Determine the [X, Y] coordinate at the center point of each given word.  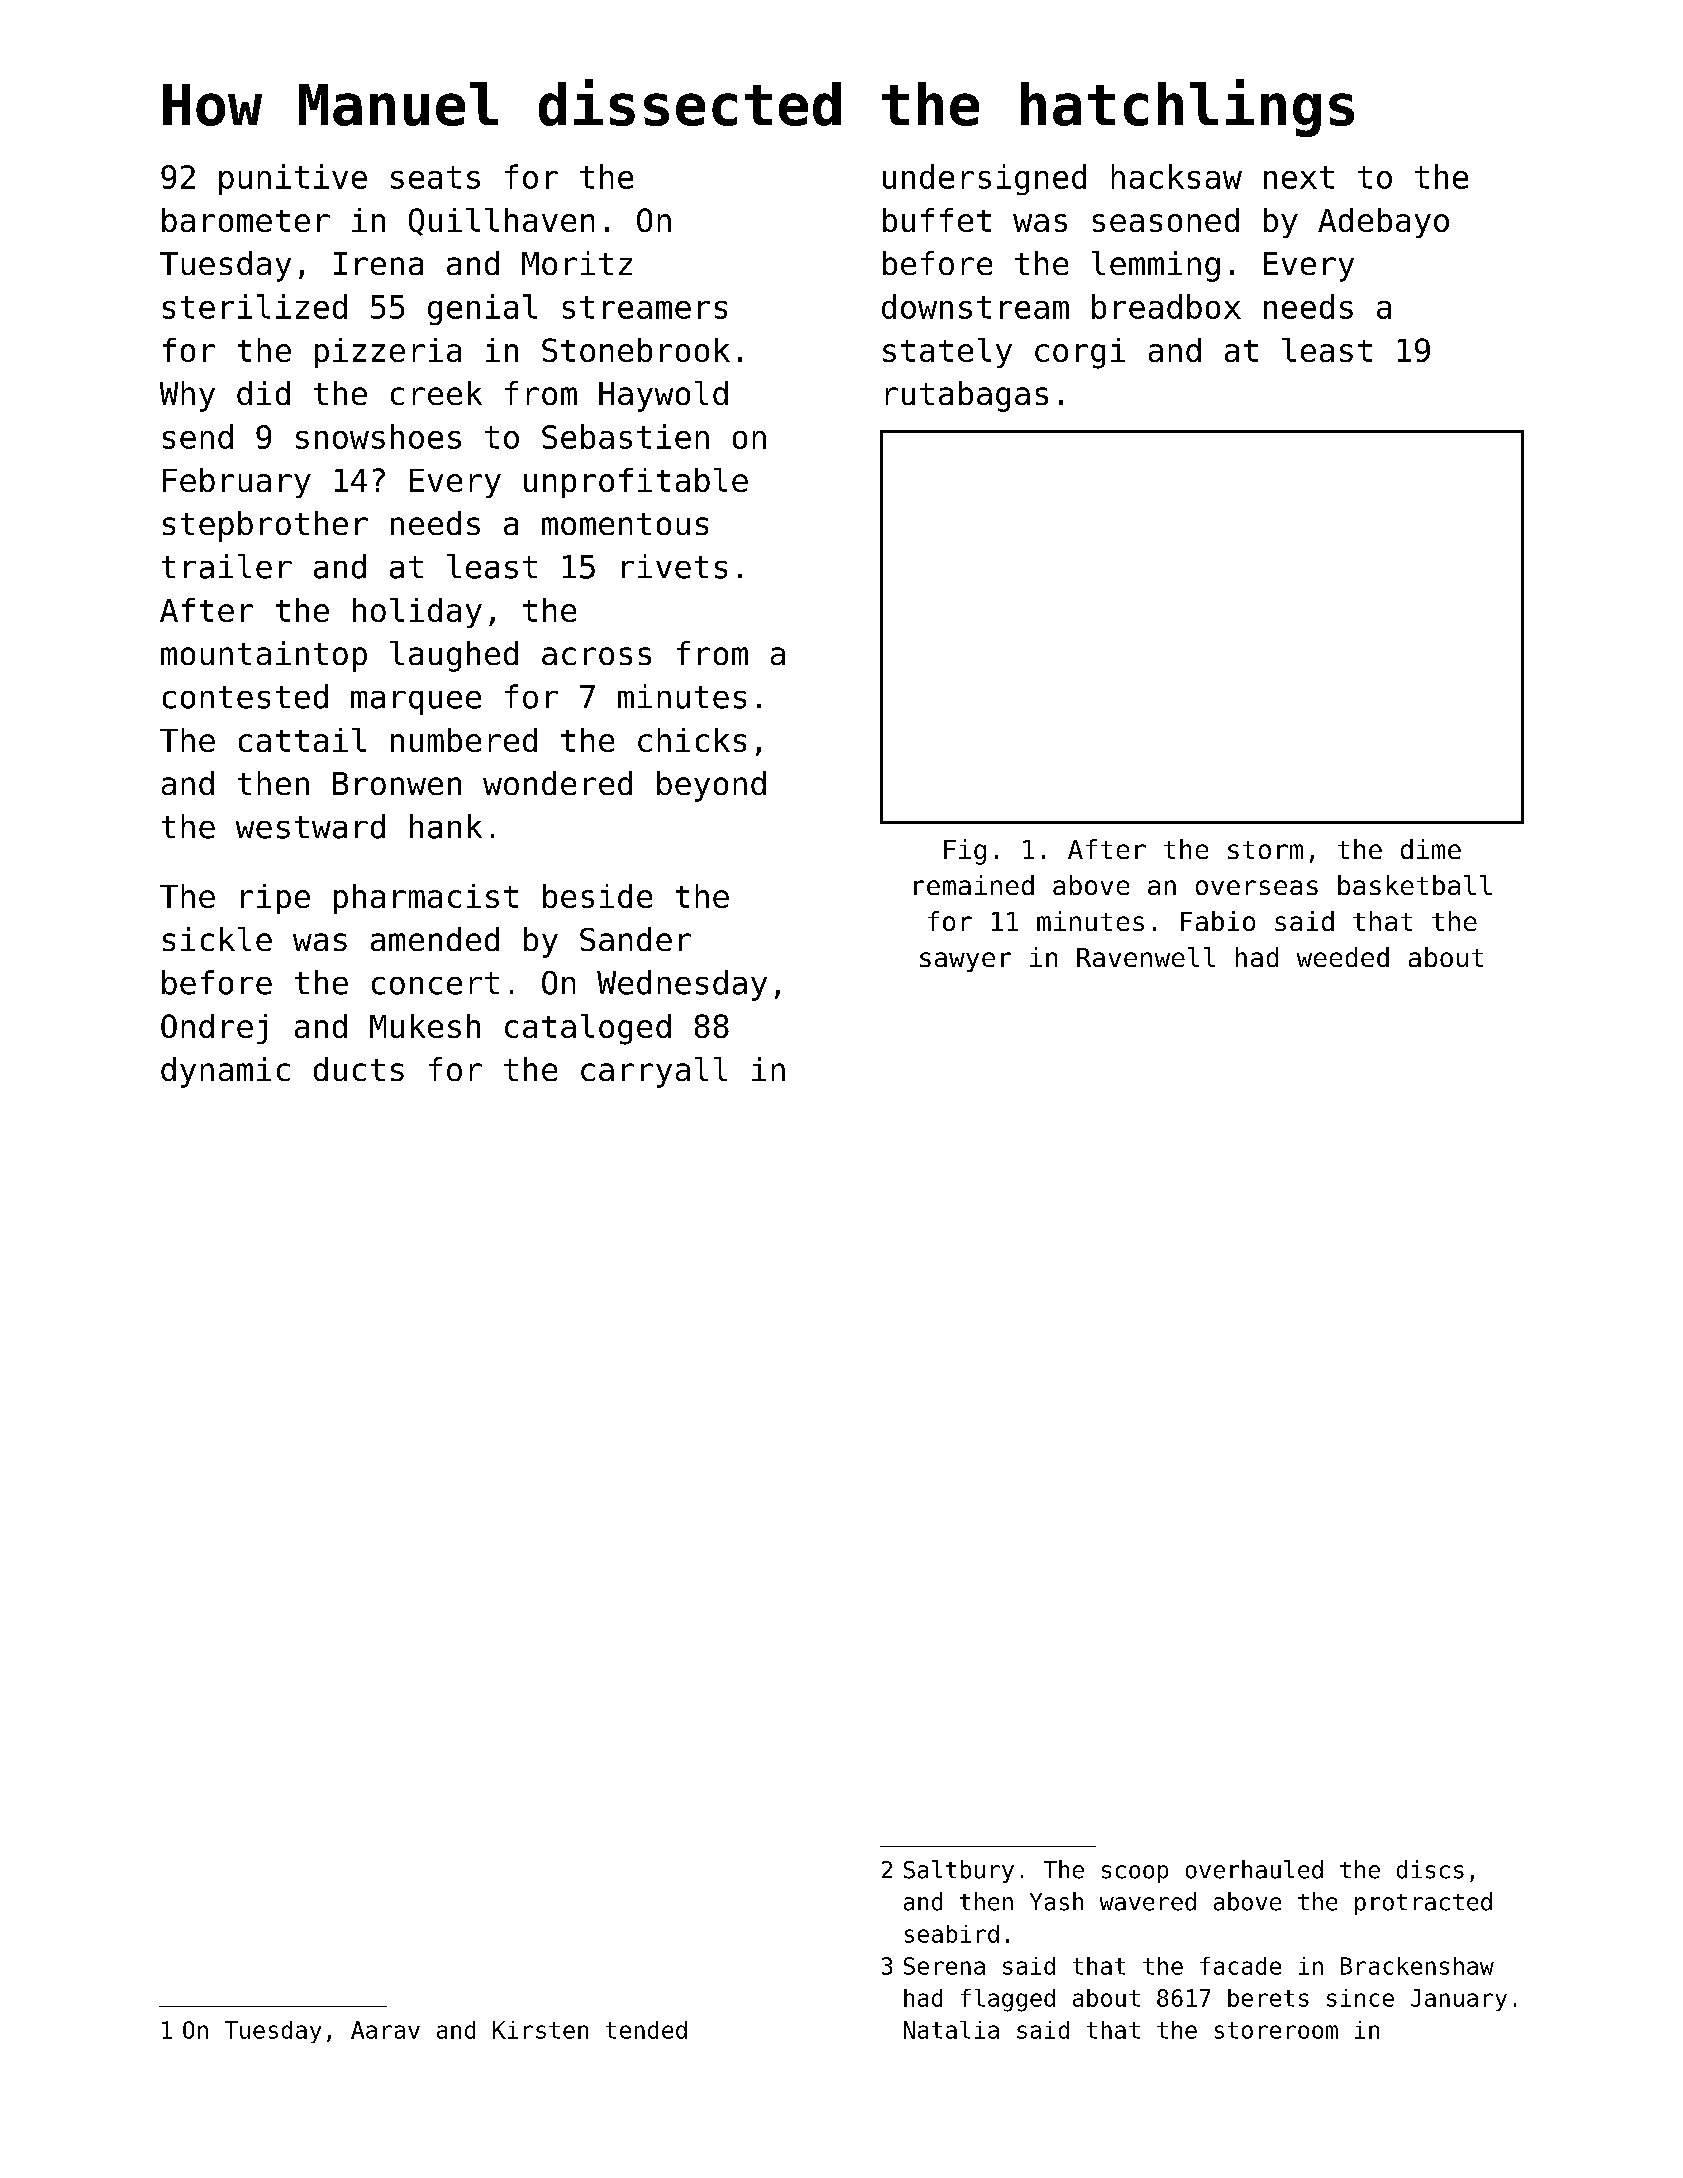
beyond [711, 786]
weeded [1343, 957]
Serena [944, 1966]
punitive [293, 179]
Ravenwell [1146, 957]
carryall [654, 1072]
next [1299, 177]
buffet [937, 220]
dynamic [225, 1072]
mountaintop [264, 656]
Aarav [385, 2030]
